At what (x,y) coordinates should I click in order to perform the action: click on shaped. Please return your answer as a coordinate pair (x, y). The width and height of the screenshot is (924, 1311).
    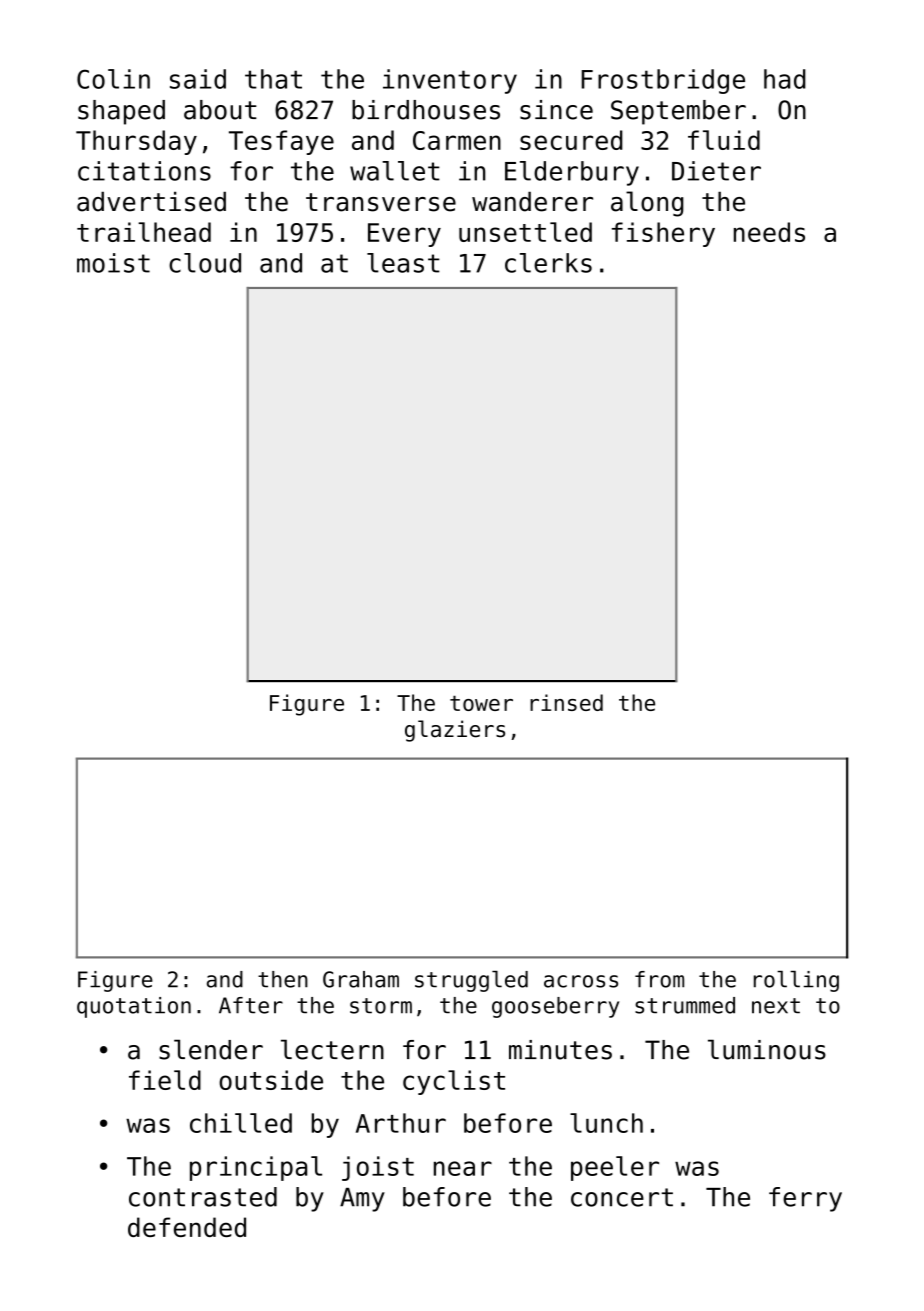
    Looking at the image, I should click on (121, 112).
